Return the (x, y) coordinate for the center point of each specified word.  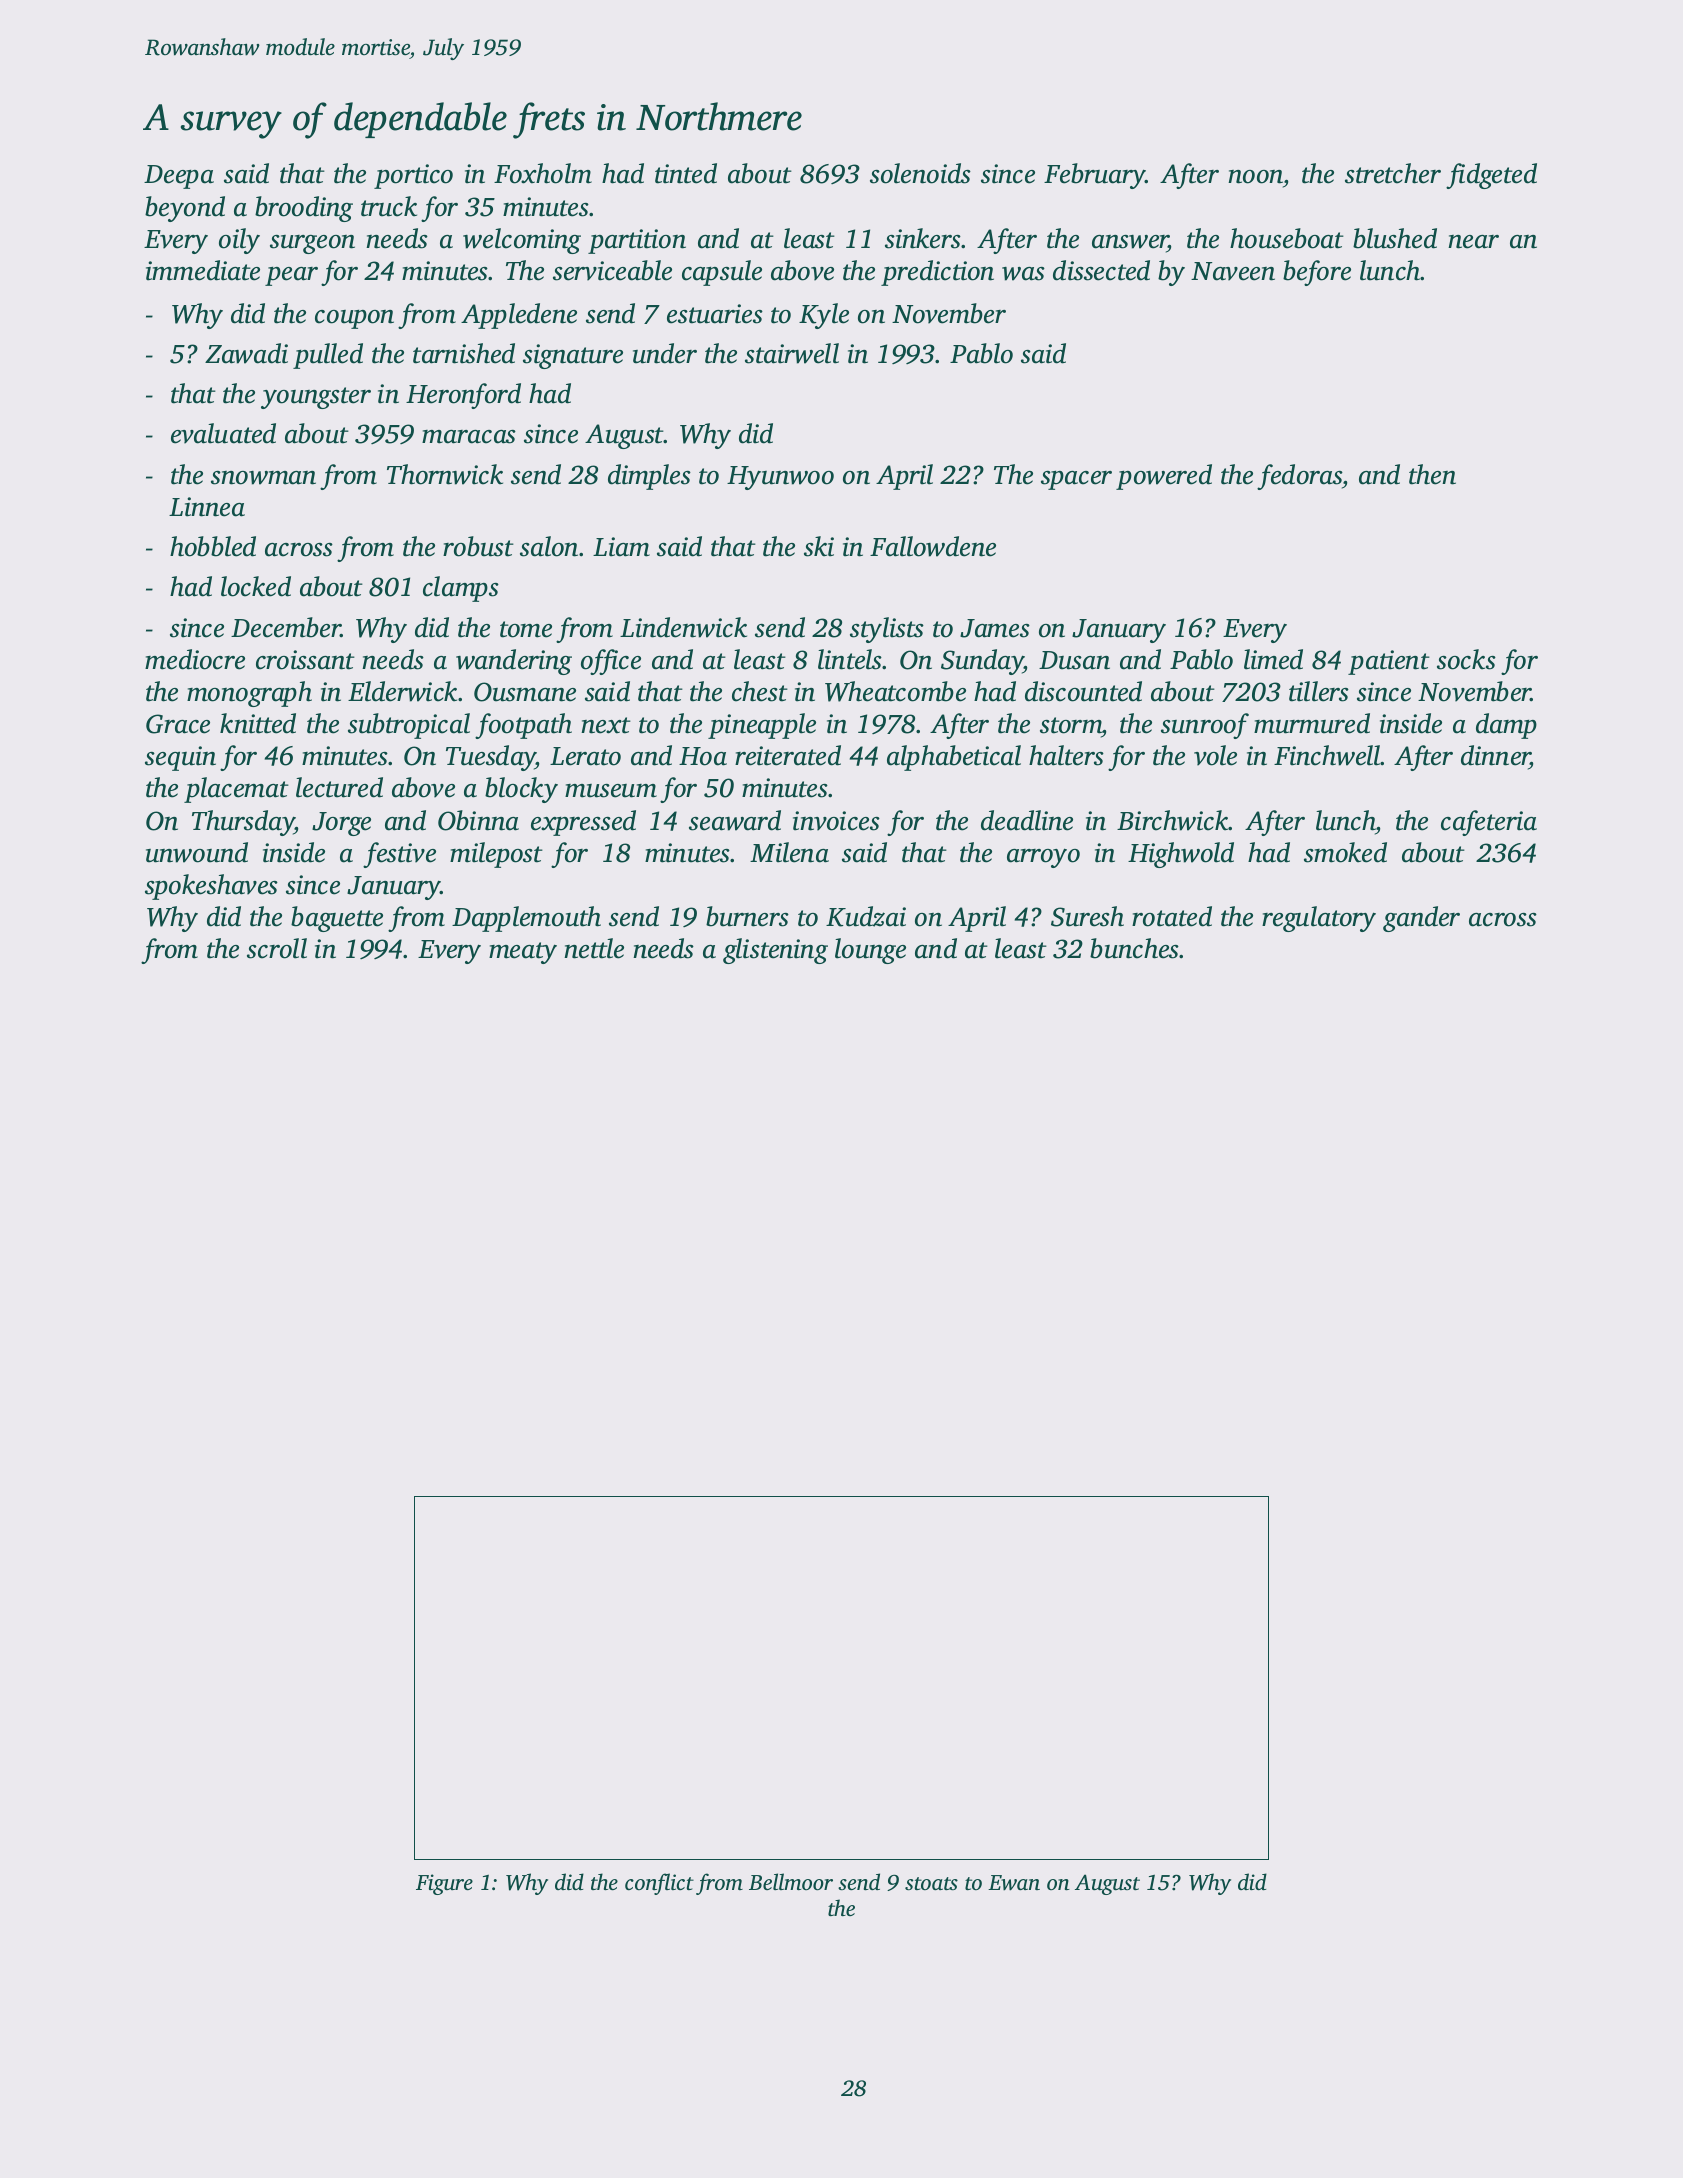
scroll (277, 948)
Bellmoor (791, 1881)
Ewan (1014, 1883)
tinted (686, 173)
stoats (931, 1883)
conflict (659, 1884)
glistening (775, 951)
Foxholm (543, 173)
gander (1421, 919)
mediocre (195, 659)
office (611, 662)
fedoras (1299, 477)
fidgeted (1491, 176)
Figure (444, 1884)
